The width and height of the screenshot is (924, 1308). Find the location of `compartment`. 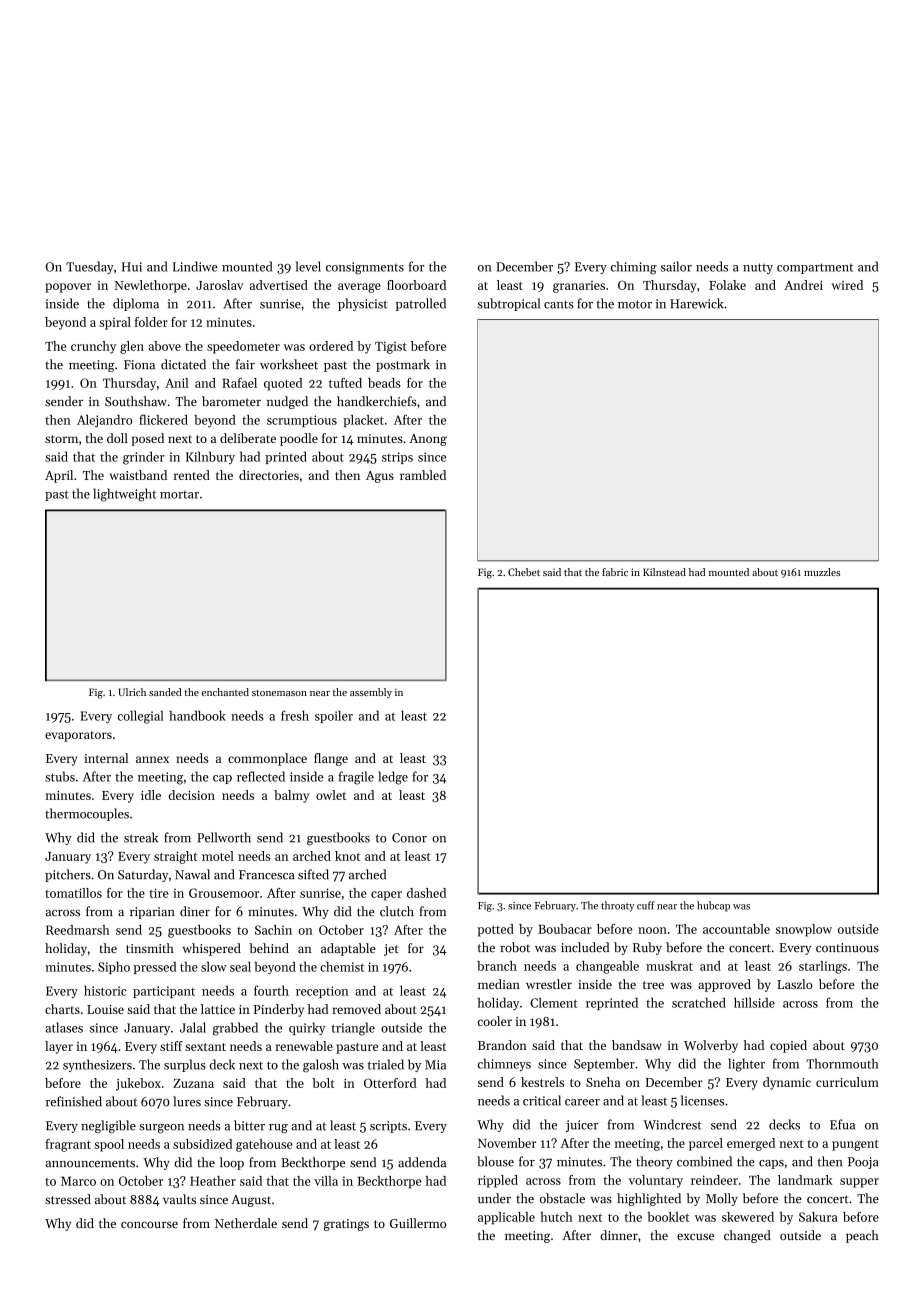

compartment is located at coordinates (815, 268).
